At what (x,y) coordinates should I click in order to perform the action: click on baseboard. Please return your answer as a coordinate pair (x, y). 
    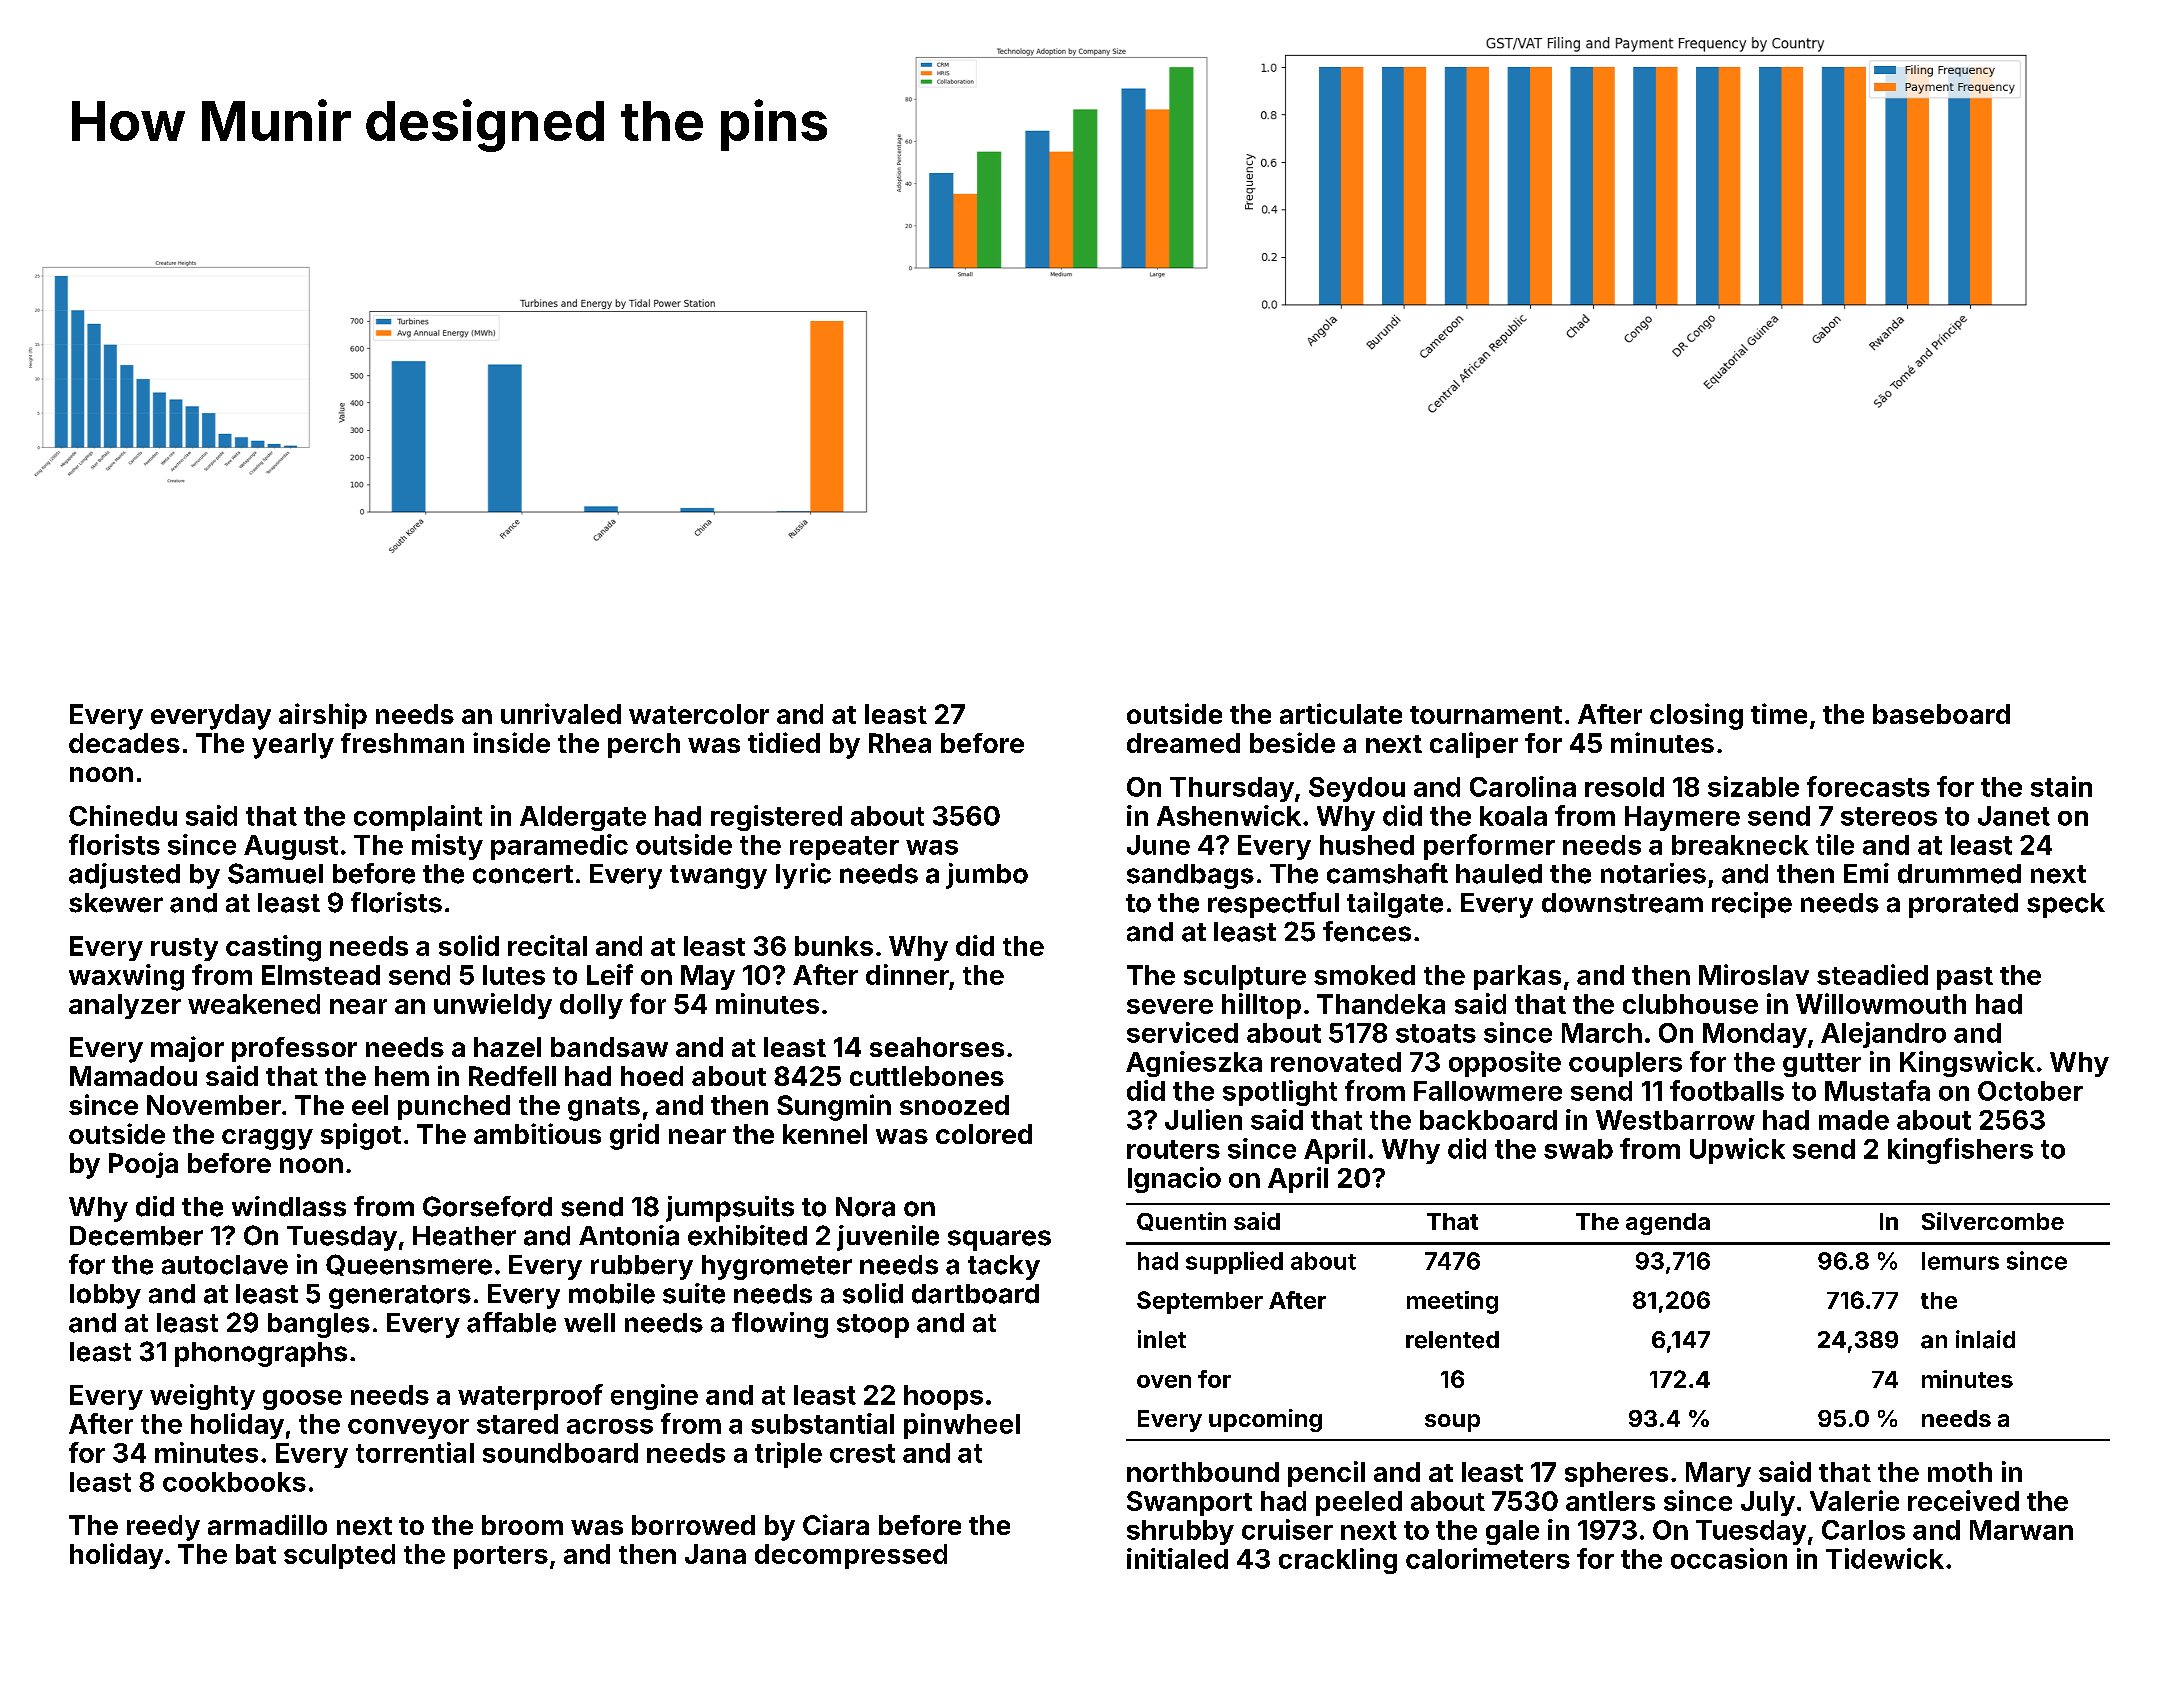
    Looking at the image, I should click on (1941, 714).
